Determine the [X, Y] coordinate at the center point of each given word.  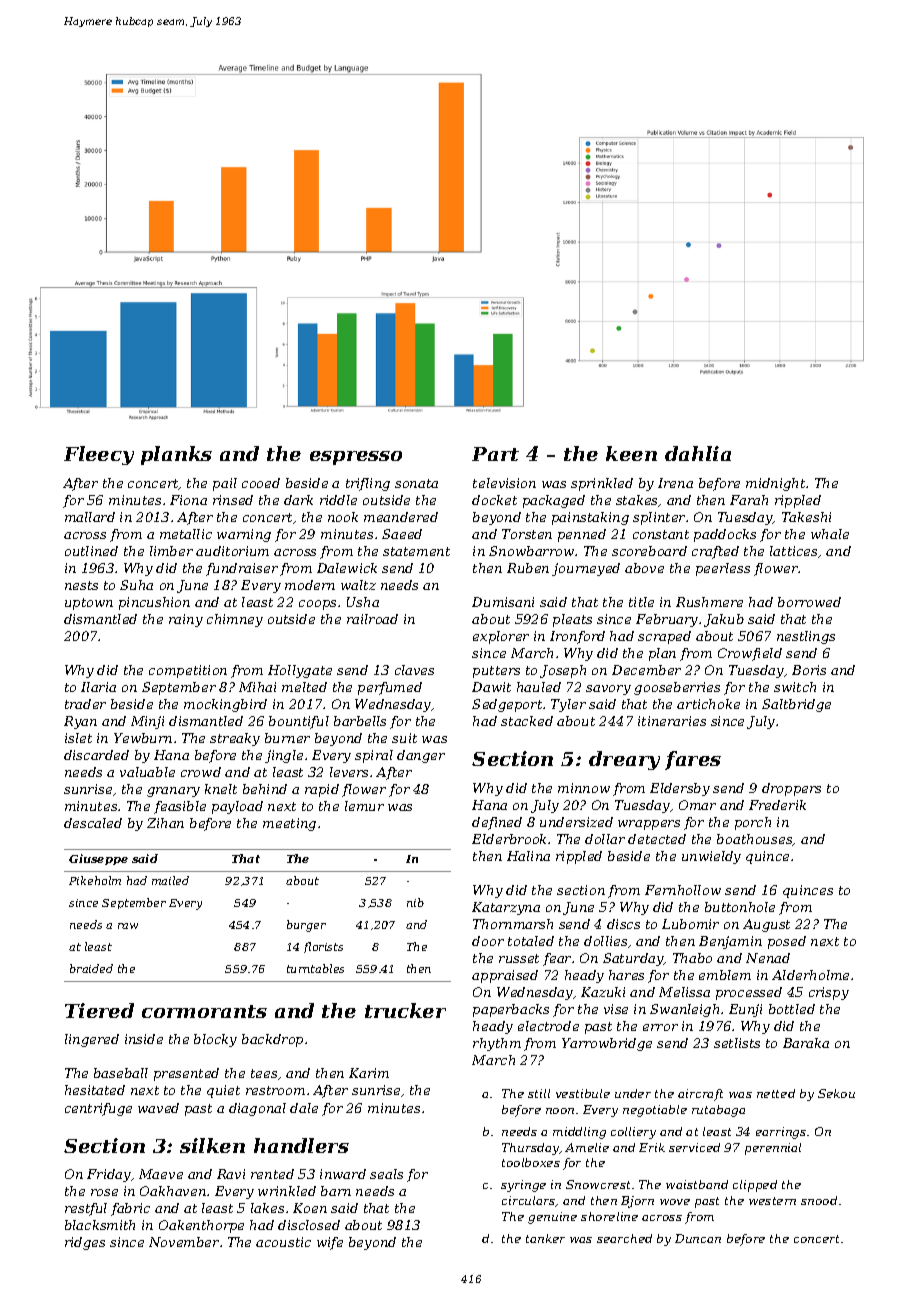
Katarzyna [506, 908]
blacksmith [100, 1225]
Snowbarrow [531, 551]
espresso [356, 458]
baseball [121, 1073]
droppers [791, 789]
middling [579, 1133]
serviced [694, 1147]
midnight [775, 484]
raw [128, 926]
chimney [235, 620]
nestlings [806, 637]
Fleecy [99, 455]
